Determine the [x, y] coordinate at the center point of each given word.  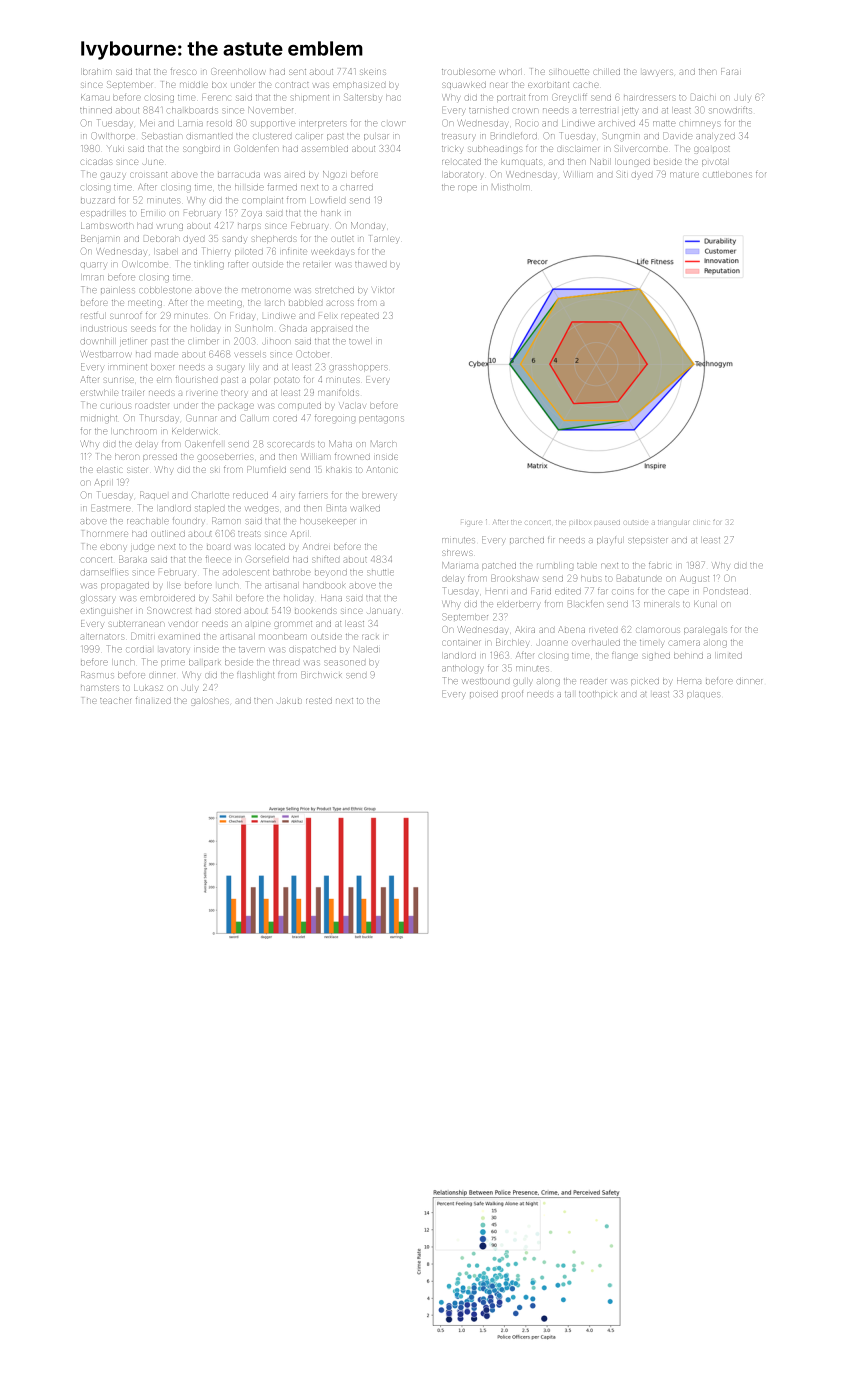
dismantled [209, 136]
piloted [249, 252]
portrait [511, 98]
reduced [250, 495]
